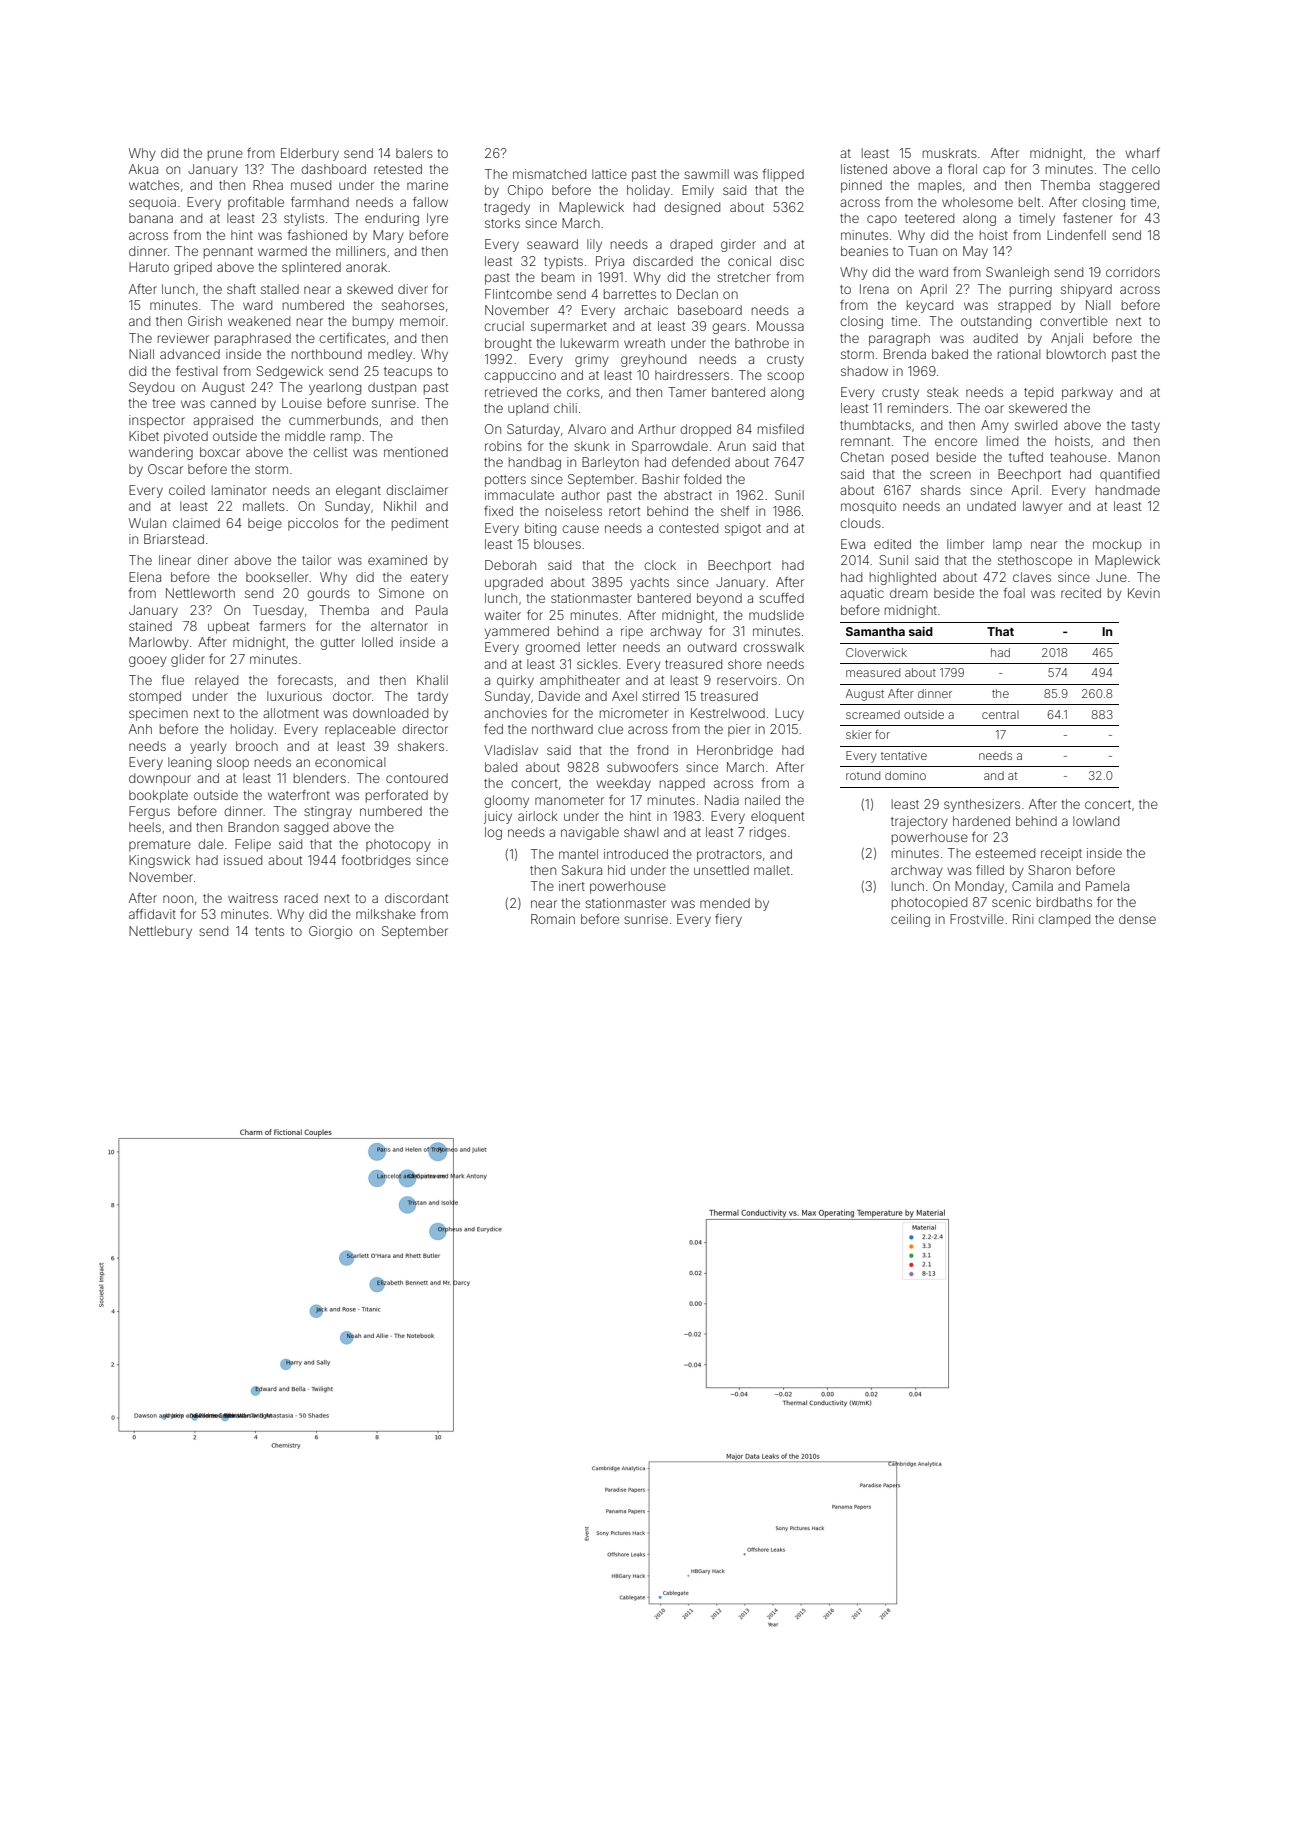  What do you see at coordinates (1014, 593) in the screenshot?
I see `foal` at bounding box center [1014, 593].
